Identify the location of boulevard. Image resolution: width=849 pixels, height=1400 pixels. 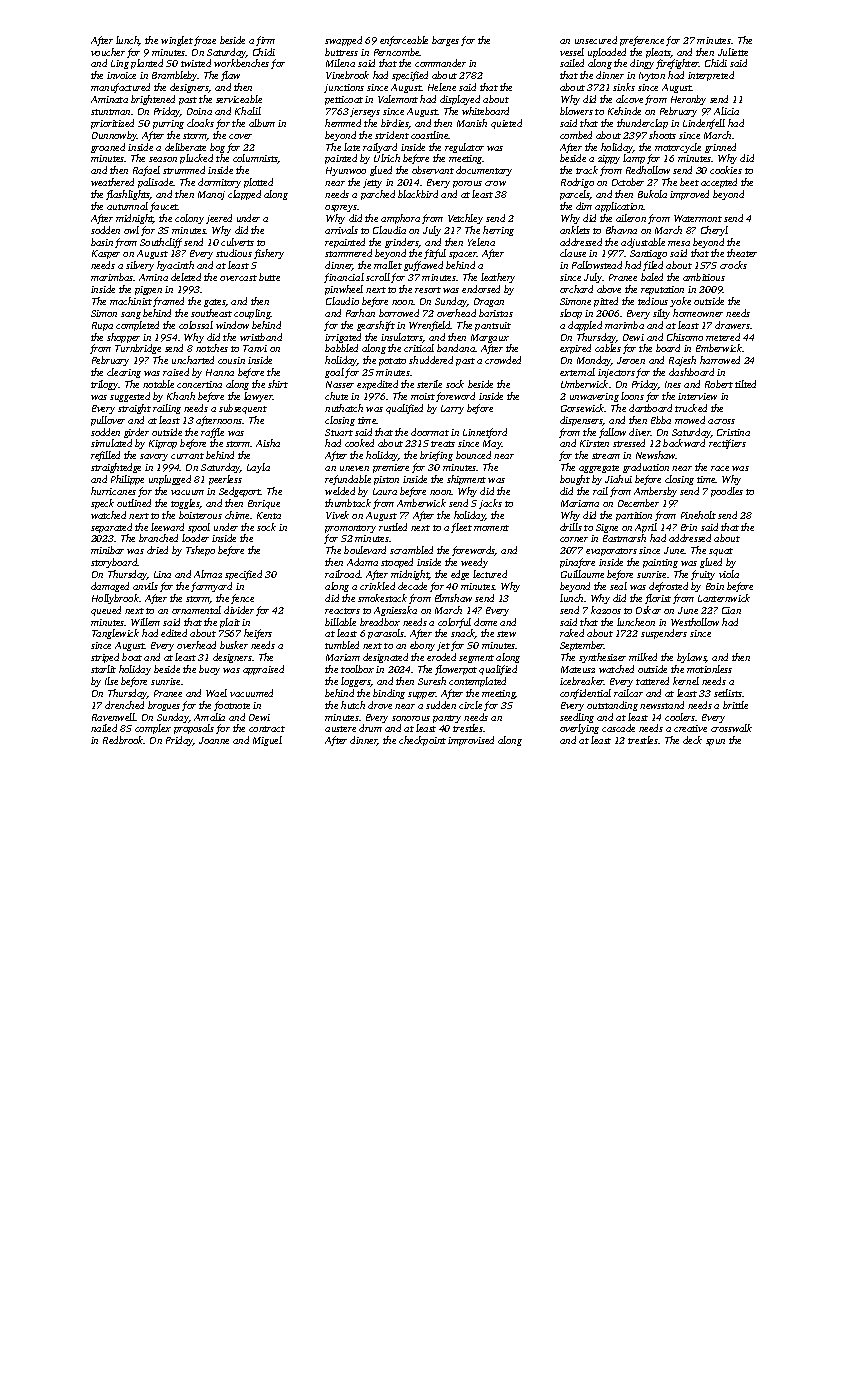
(365, 550).
